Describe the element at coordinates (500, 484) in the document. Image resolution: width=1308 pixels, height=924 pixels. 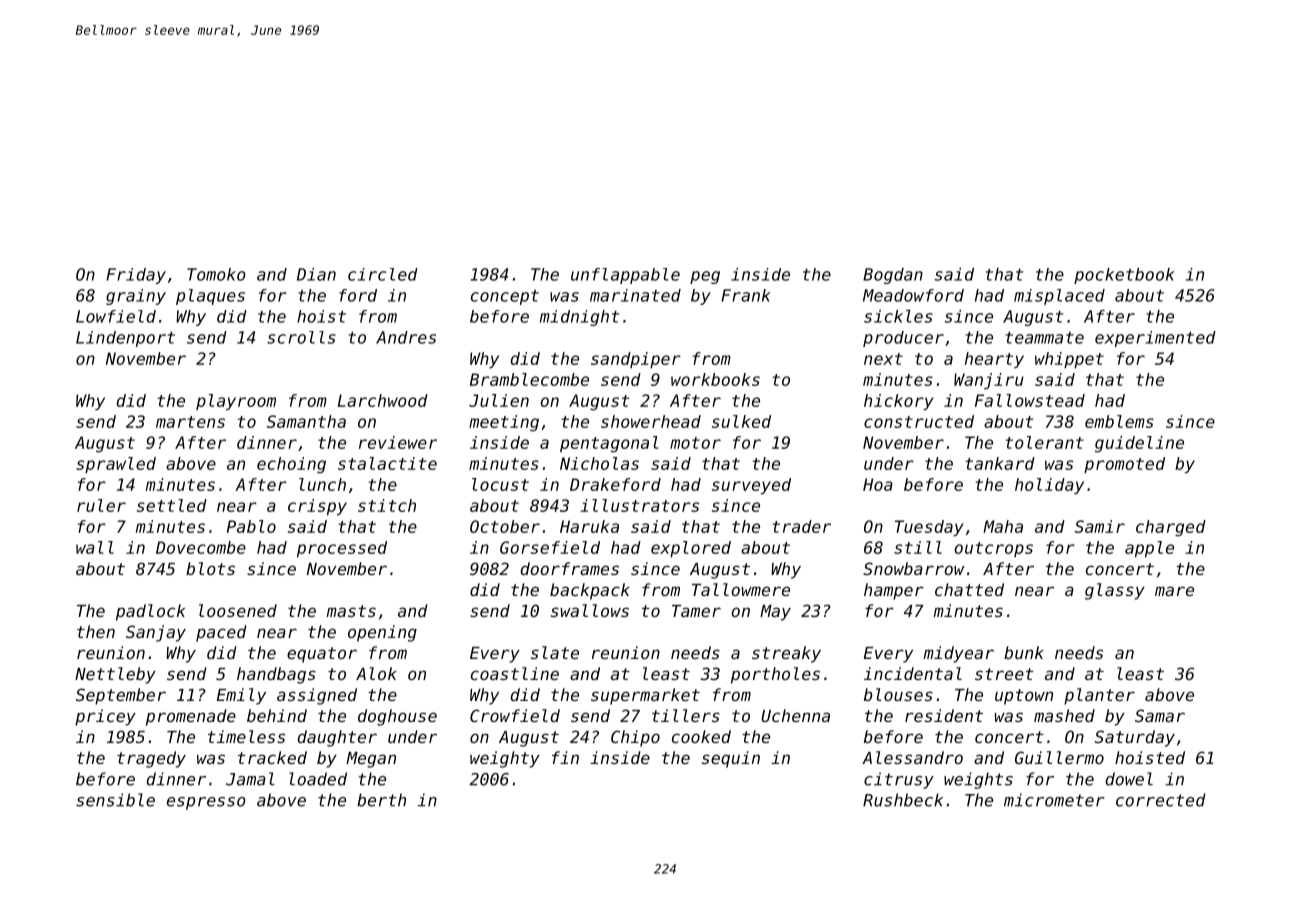
I see `locust` at that location.
